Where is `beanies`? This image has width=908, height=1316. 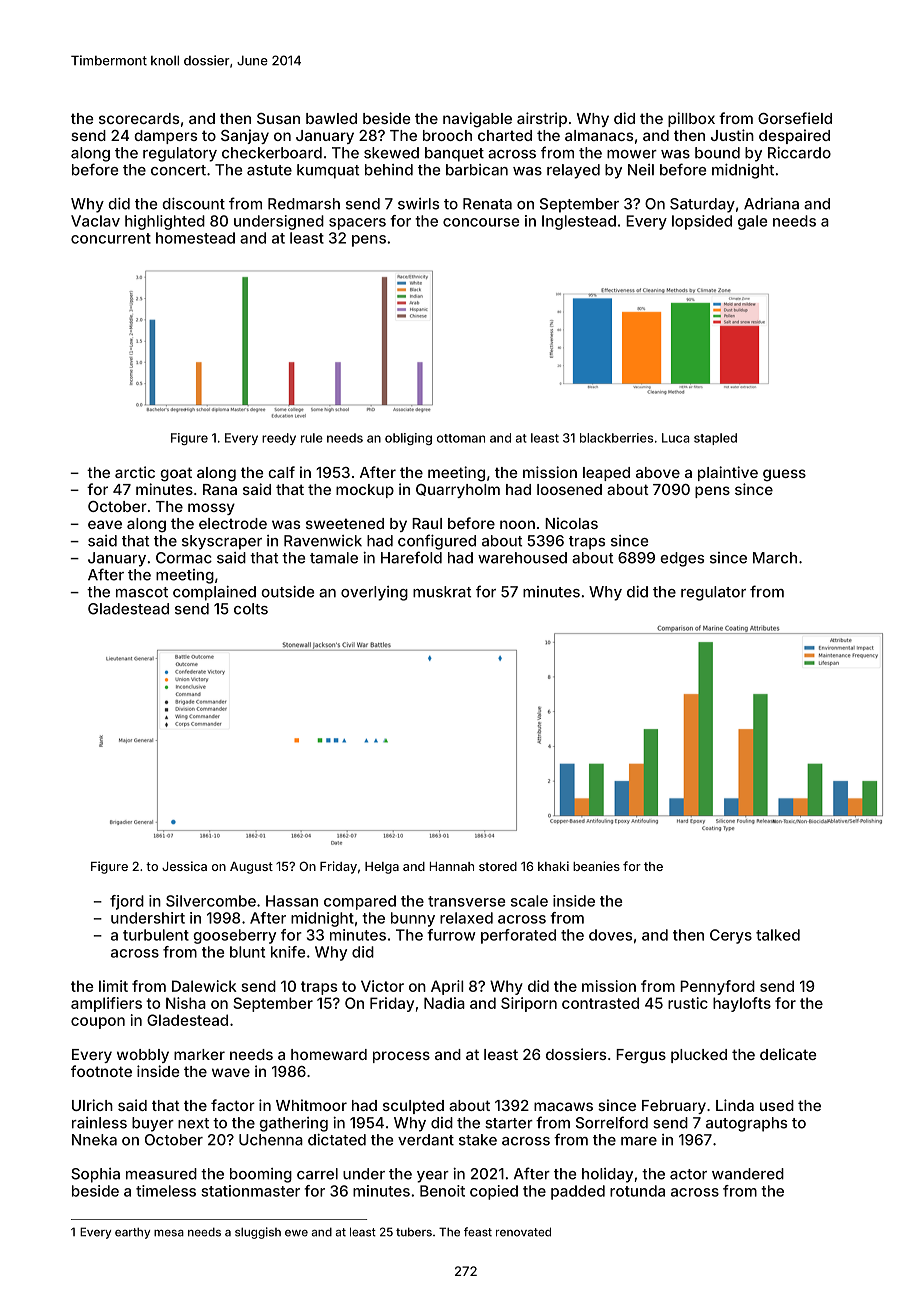 beanies is located at coordinates (596, 866).
